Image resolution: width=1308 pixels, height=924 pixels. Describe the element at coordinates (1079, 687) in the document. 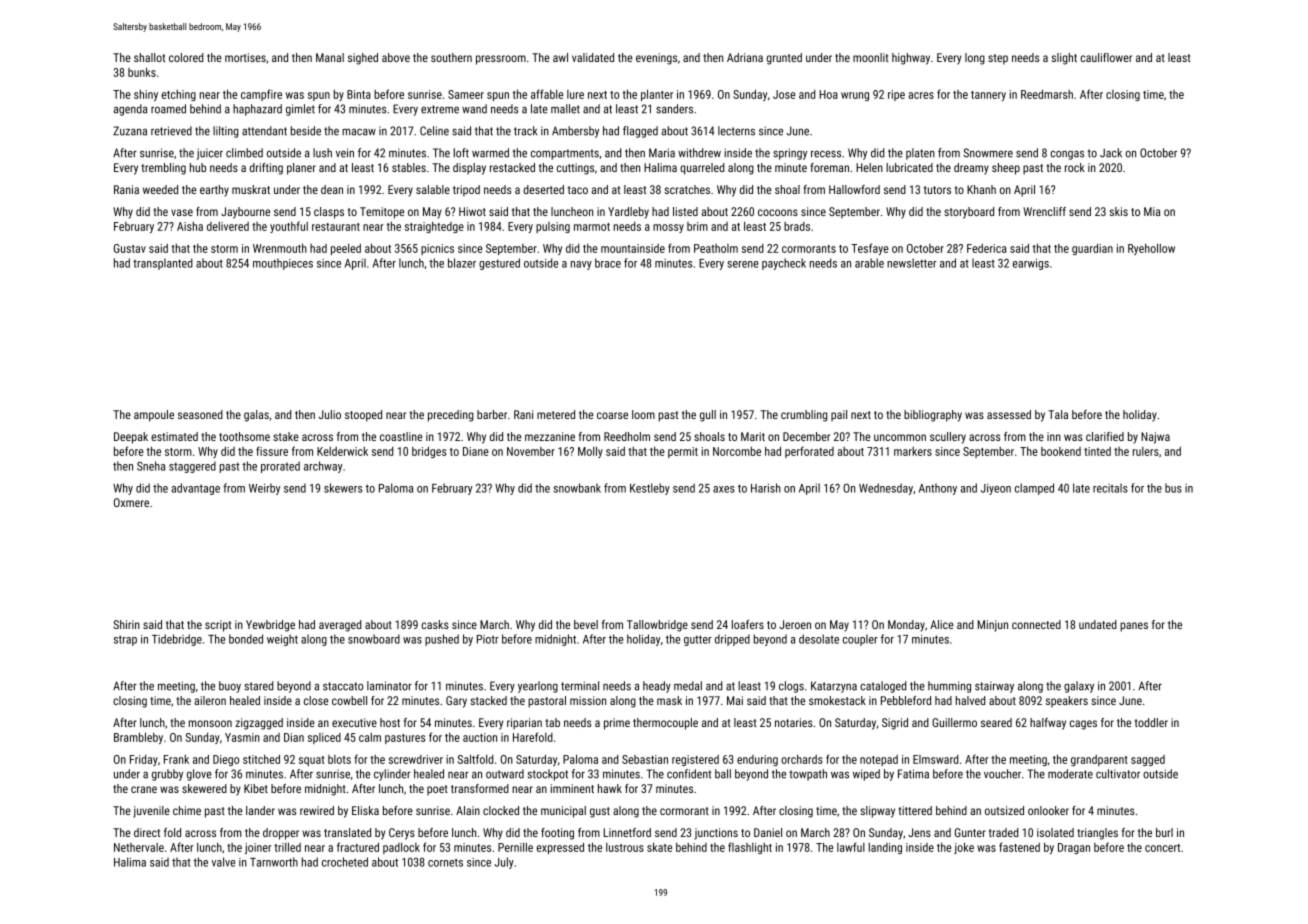

I see `galaxy` at that location.
